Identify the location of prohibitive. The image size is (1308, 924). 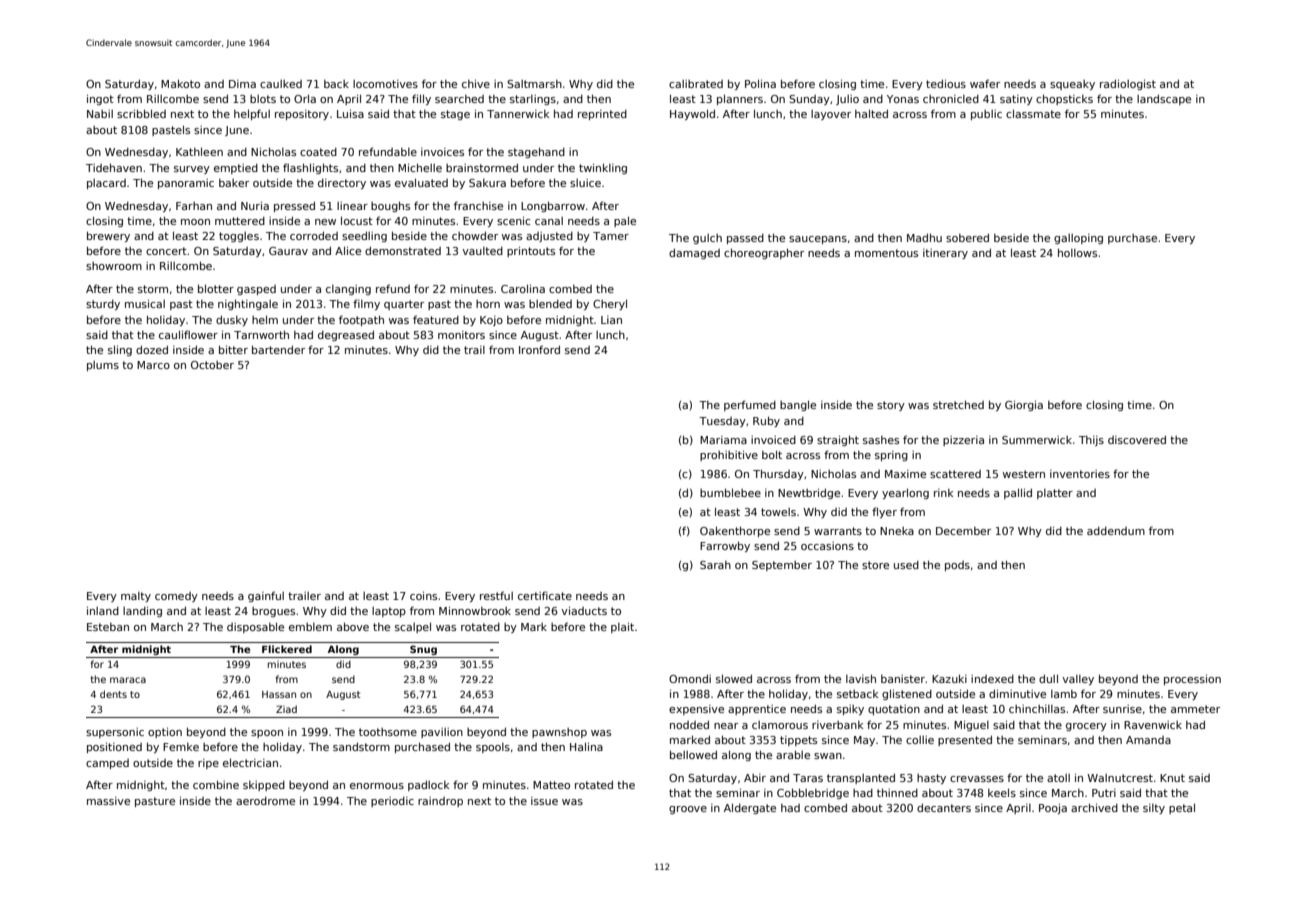
(729, 455).
